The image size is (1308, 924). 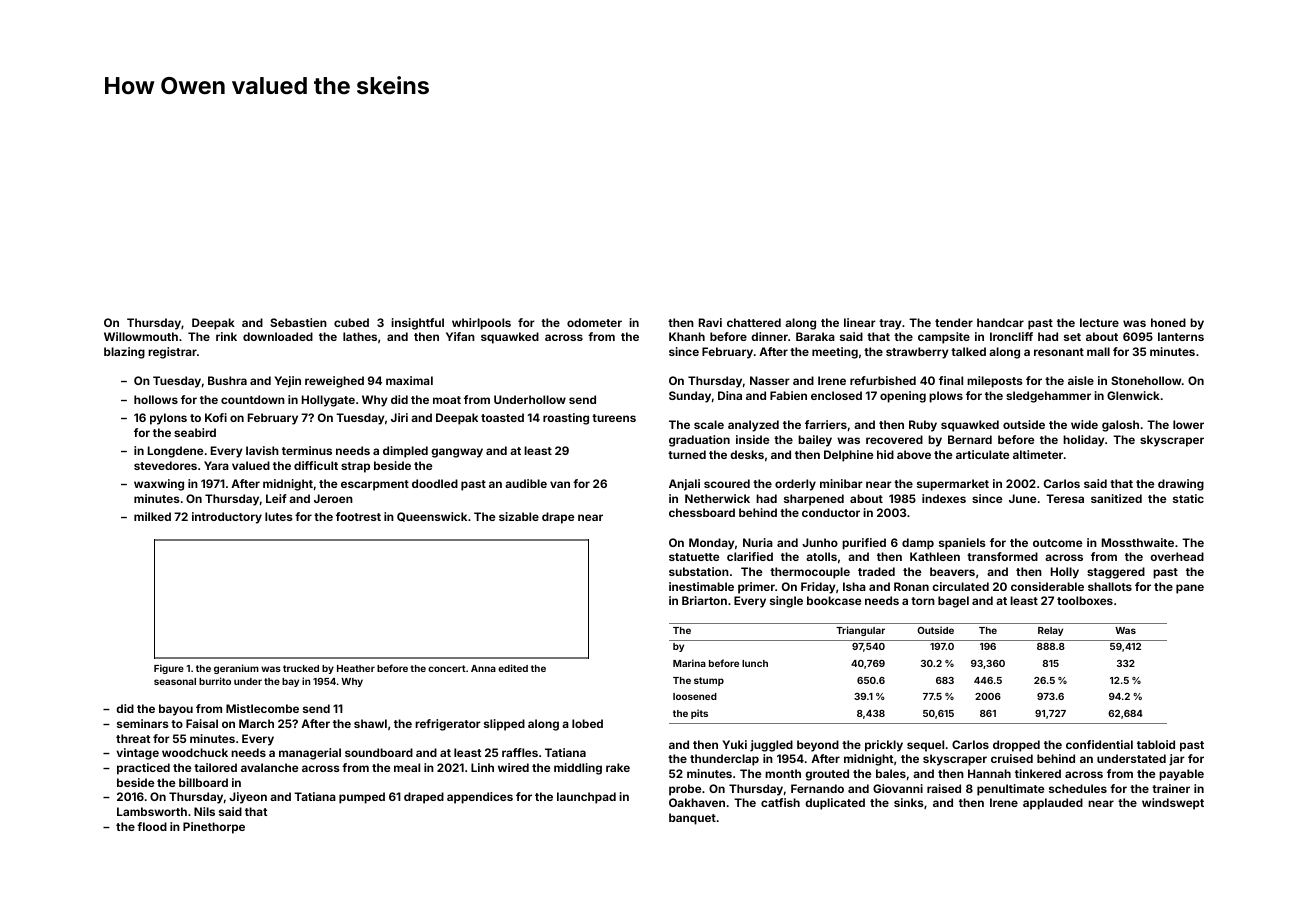 What do you see at coordinates (301, 668) in the page?
I see `trucked` at bounding box center [301, 668].
